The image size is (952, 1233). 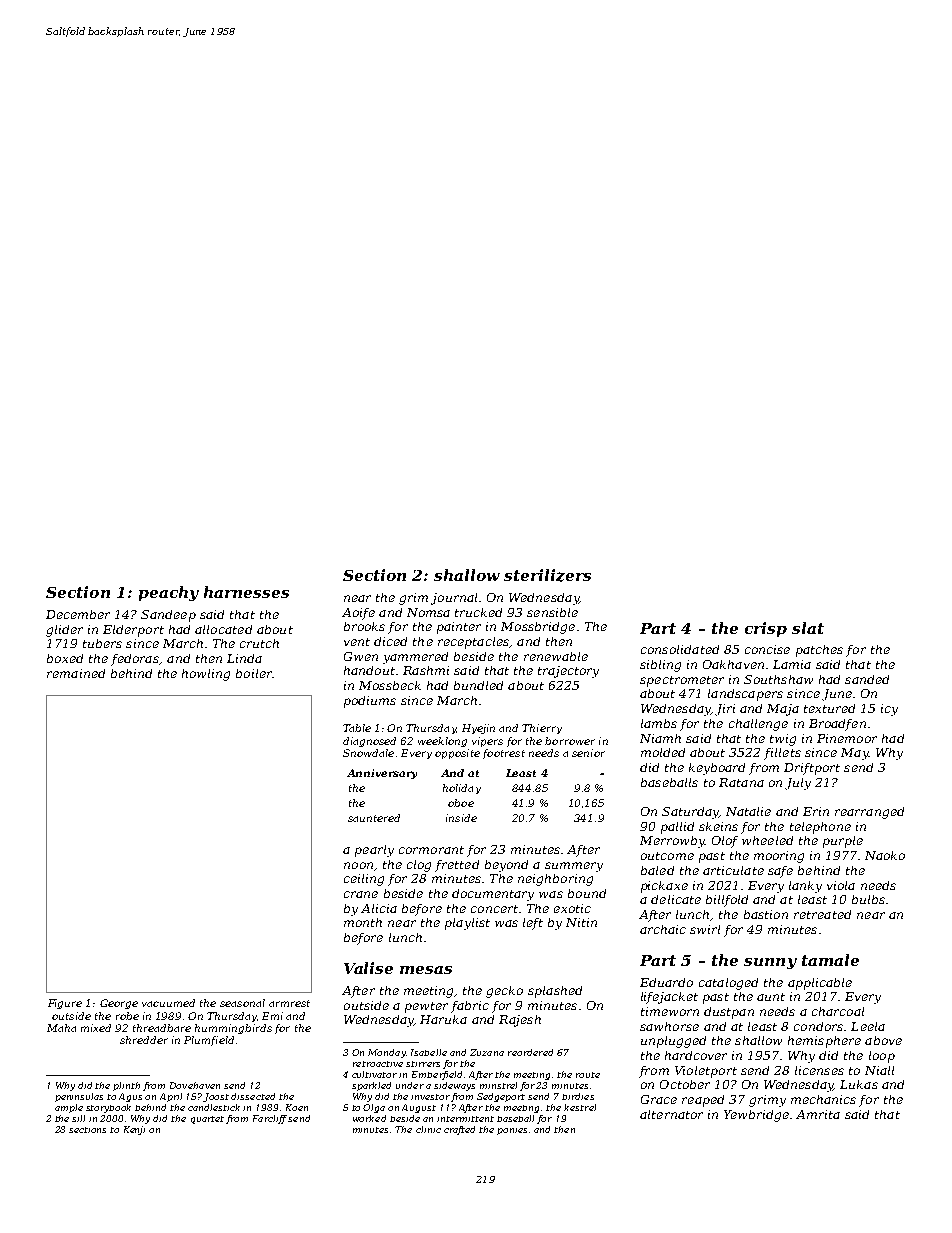 What do you see at coordinates (538, 628) in the page?
I see `Mossbridge` at bounding box center [538, 628].
